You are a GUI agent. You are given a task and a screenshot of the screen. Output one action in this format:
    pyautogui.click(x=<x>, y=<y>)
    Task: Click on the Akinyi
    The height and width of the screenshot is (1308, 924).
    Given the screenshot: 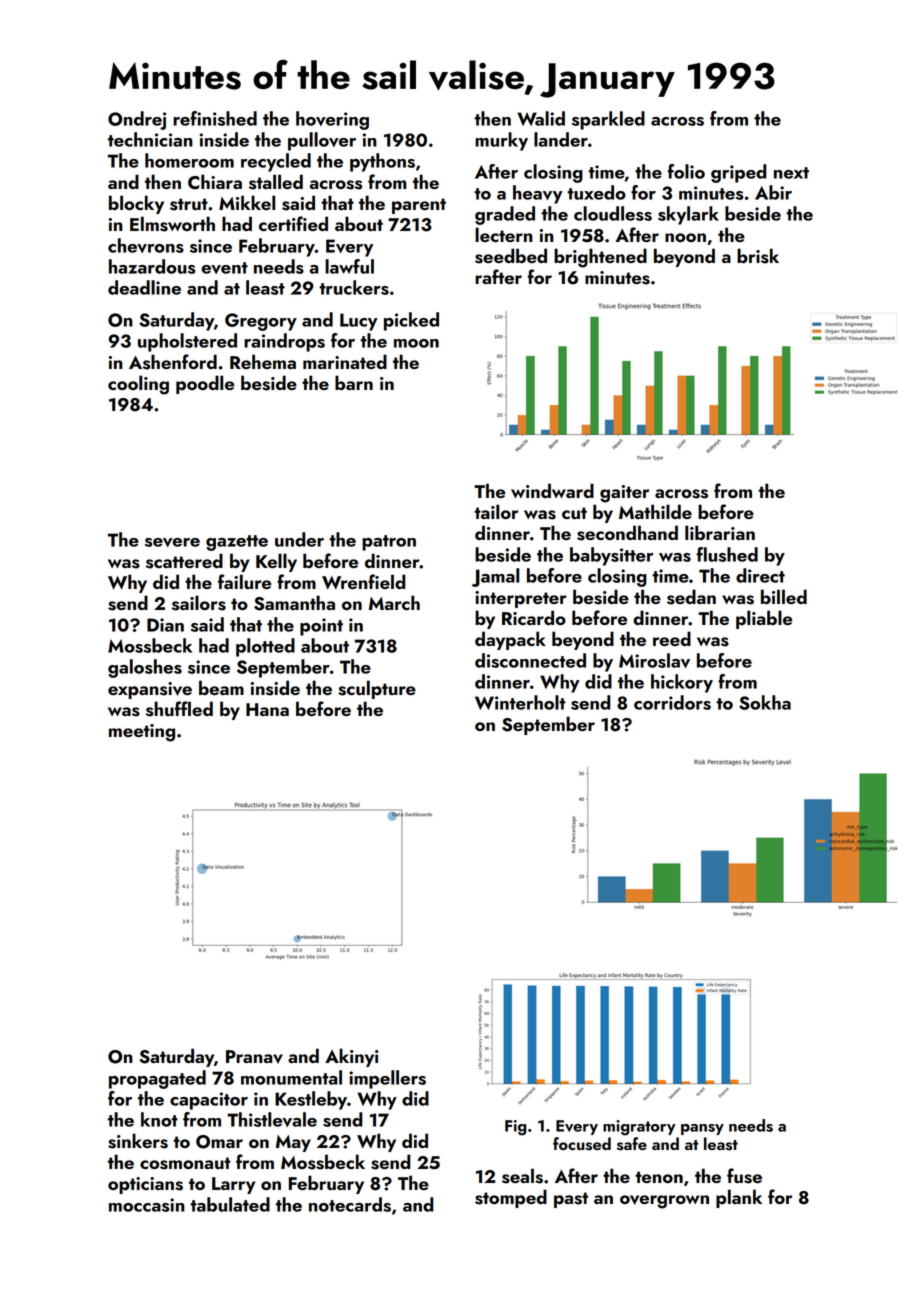 What is the action you would take?
    pyautogui.click(x=352, y=1057)
